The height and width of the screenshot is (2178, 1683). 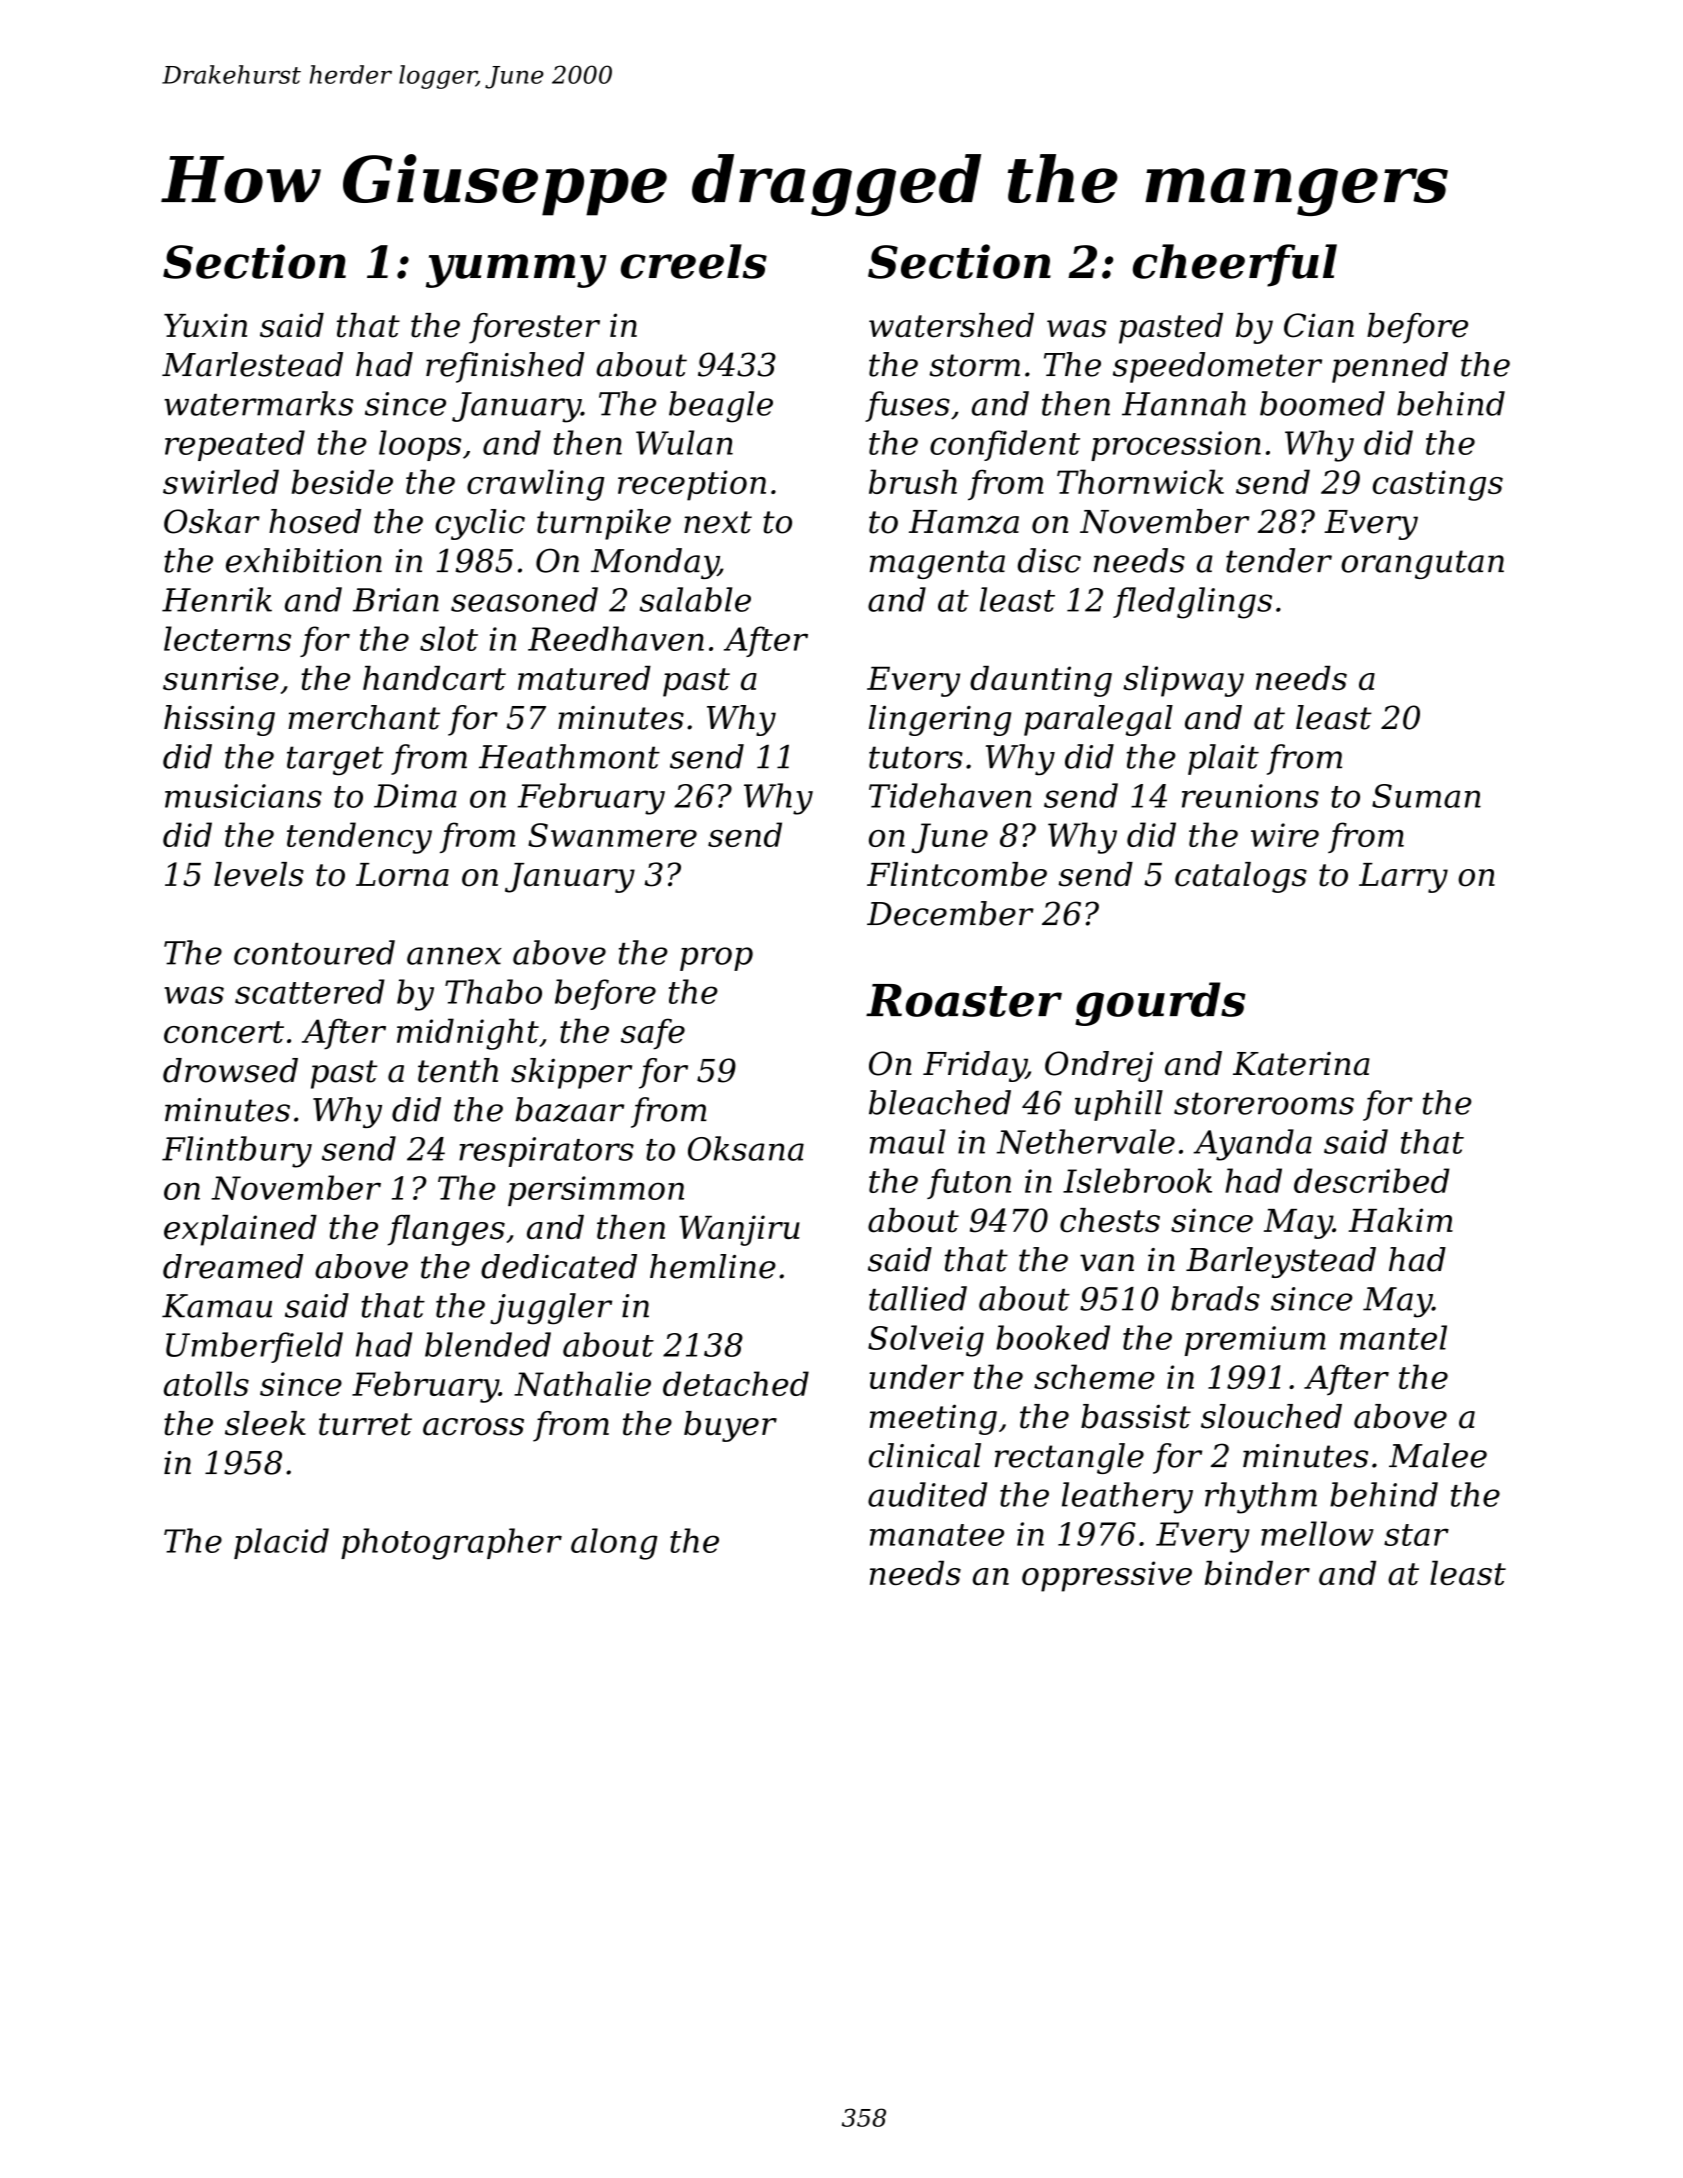 I want to click on across, so click(x=473, y=1427).
